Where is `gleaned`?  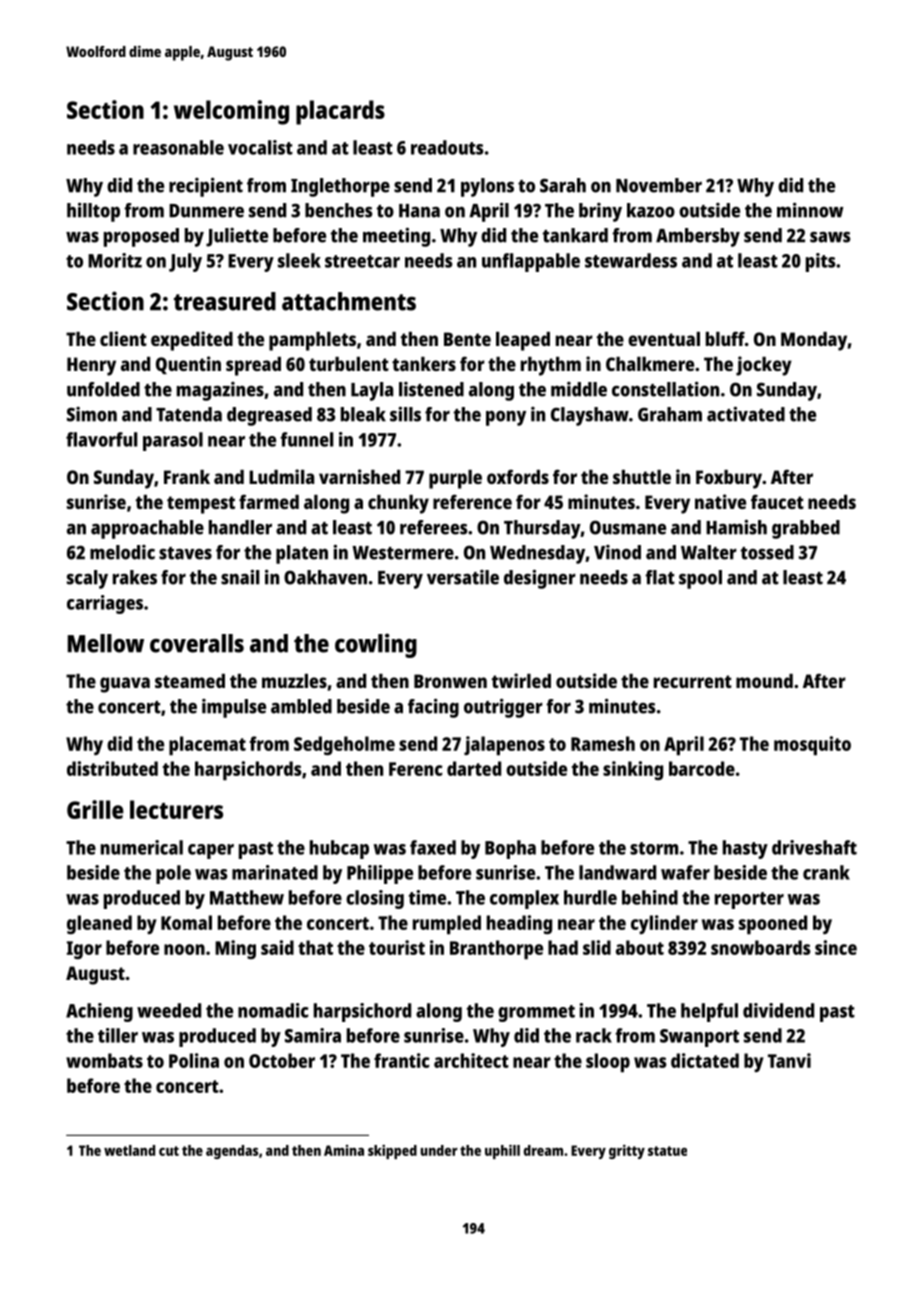
gleaned is located at coordinates (99, 924).
